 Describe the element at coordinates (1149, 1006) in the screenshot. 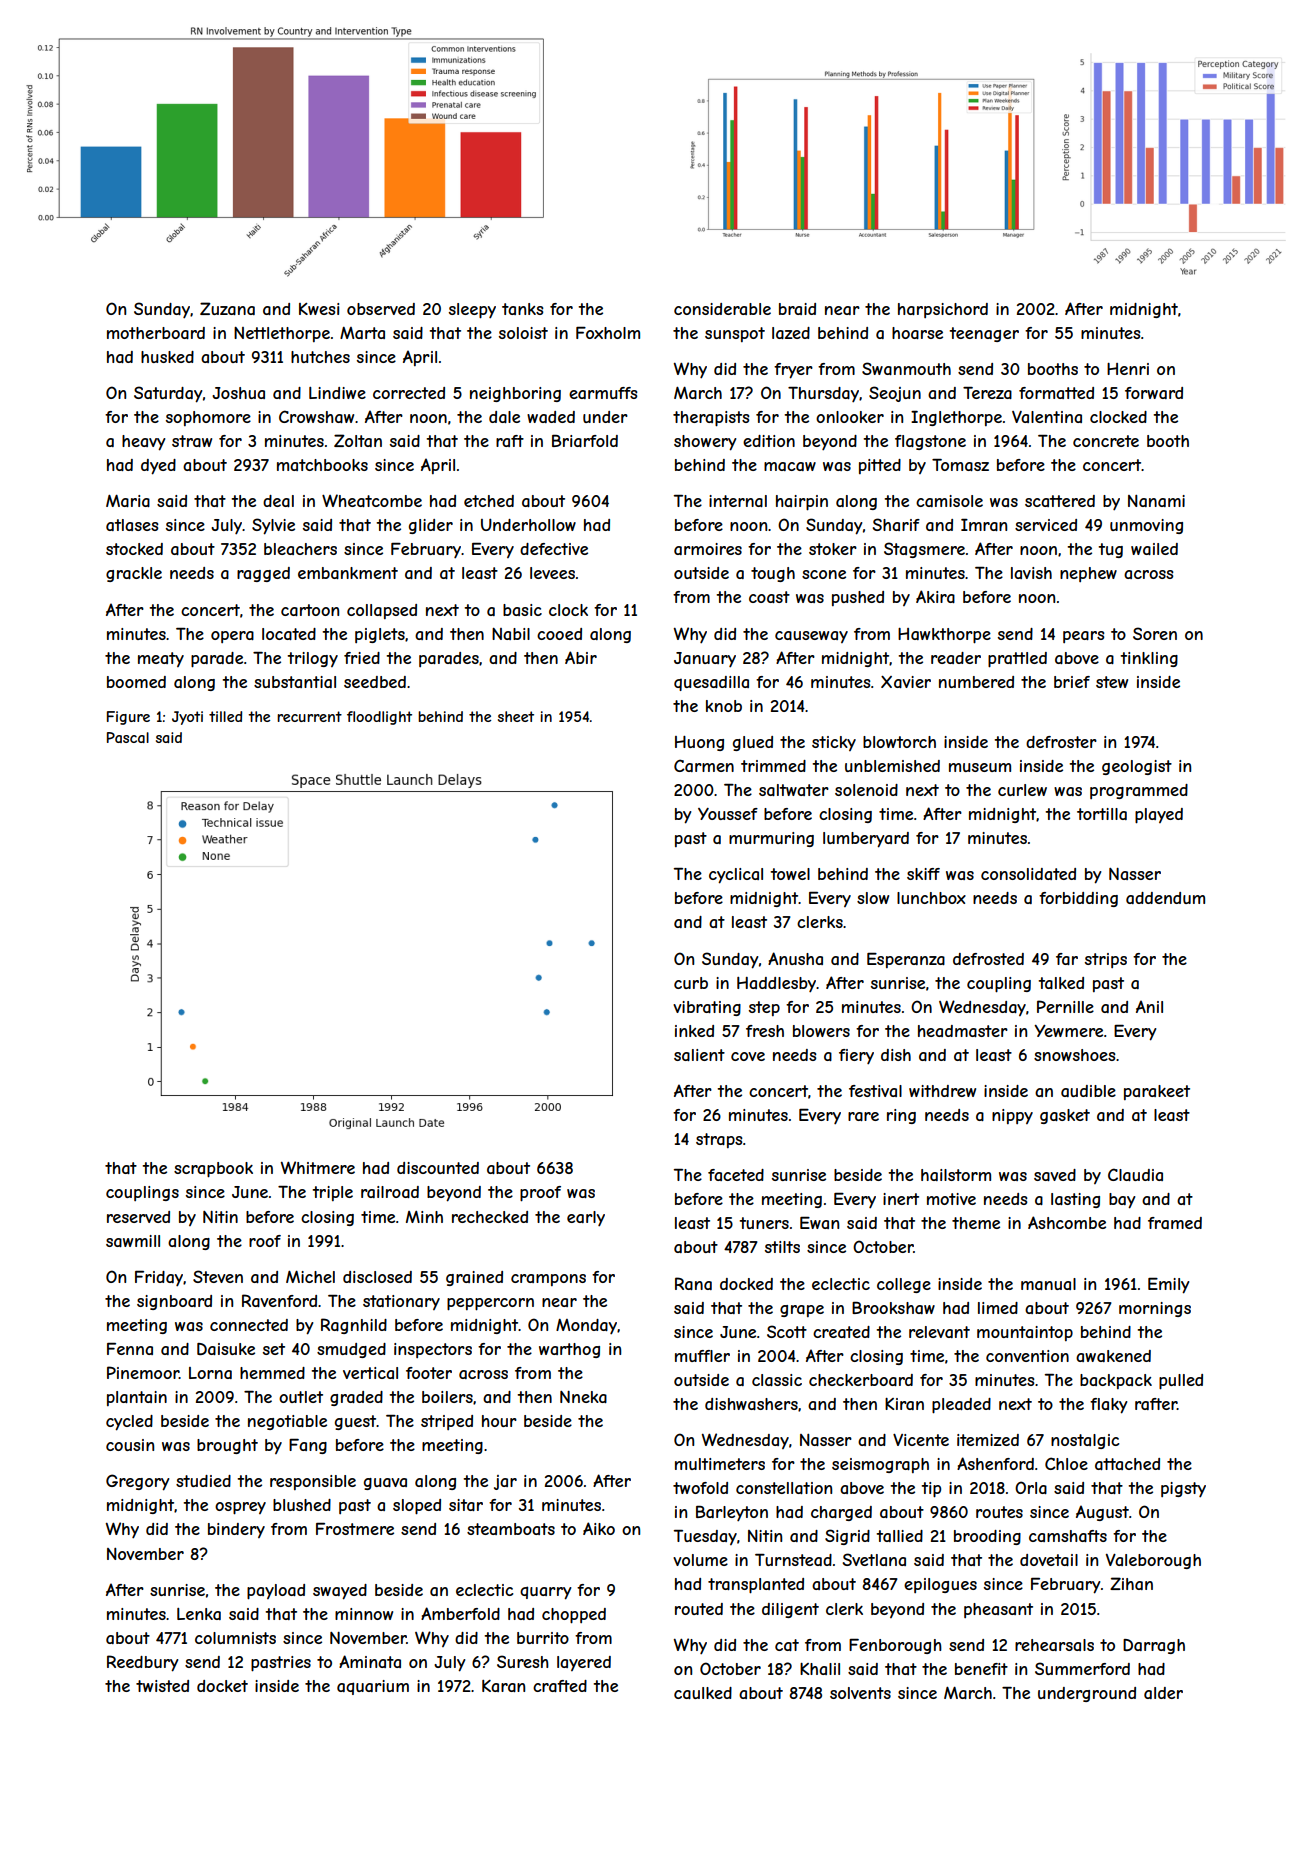

I see `Anil` at that location.
